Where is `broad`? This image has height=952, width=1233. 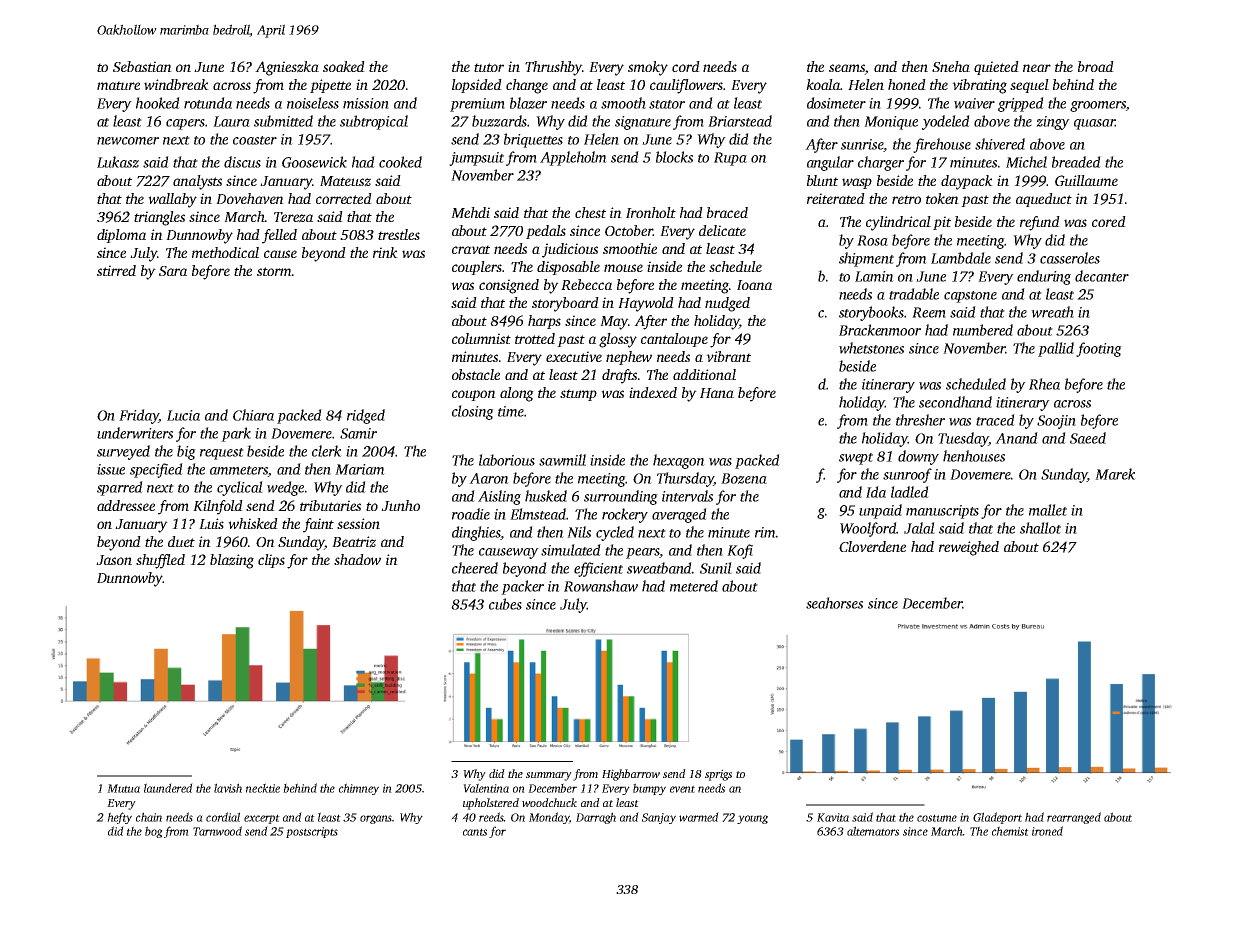
broad is located at coordinates (1096, 66).
